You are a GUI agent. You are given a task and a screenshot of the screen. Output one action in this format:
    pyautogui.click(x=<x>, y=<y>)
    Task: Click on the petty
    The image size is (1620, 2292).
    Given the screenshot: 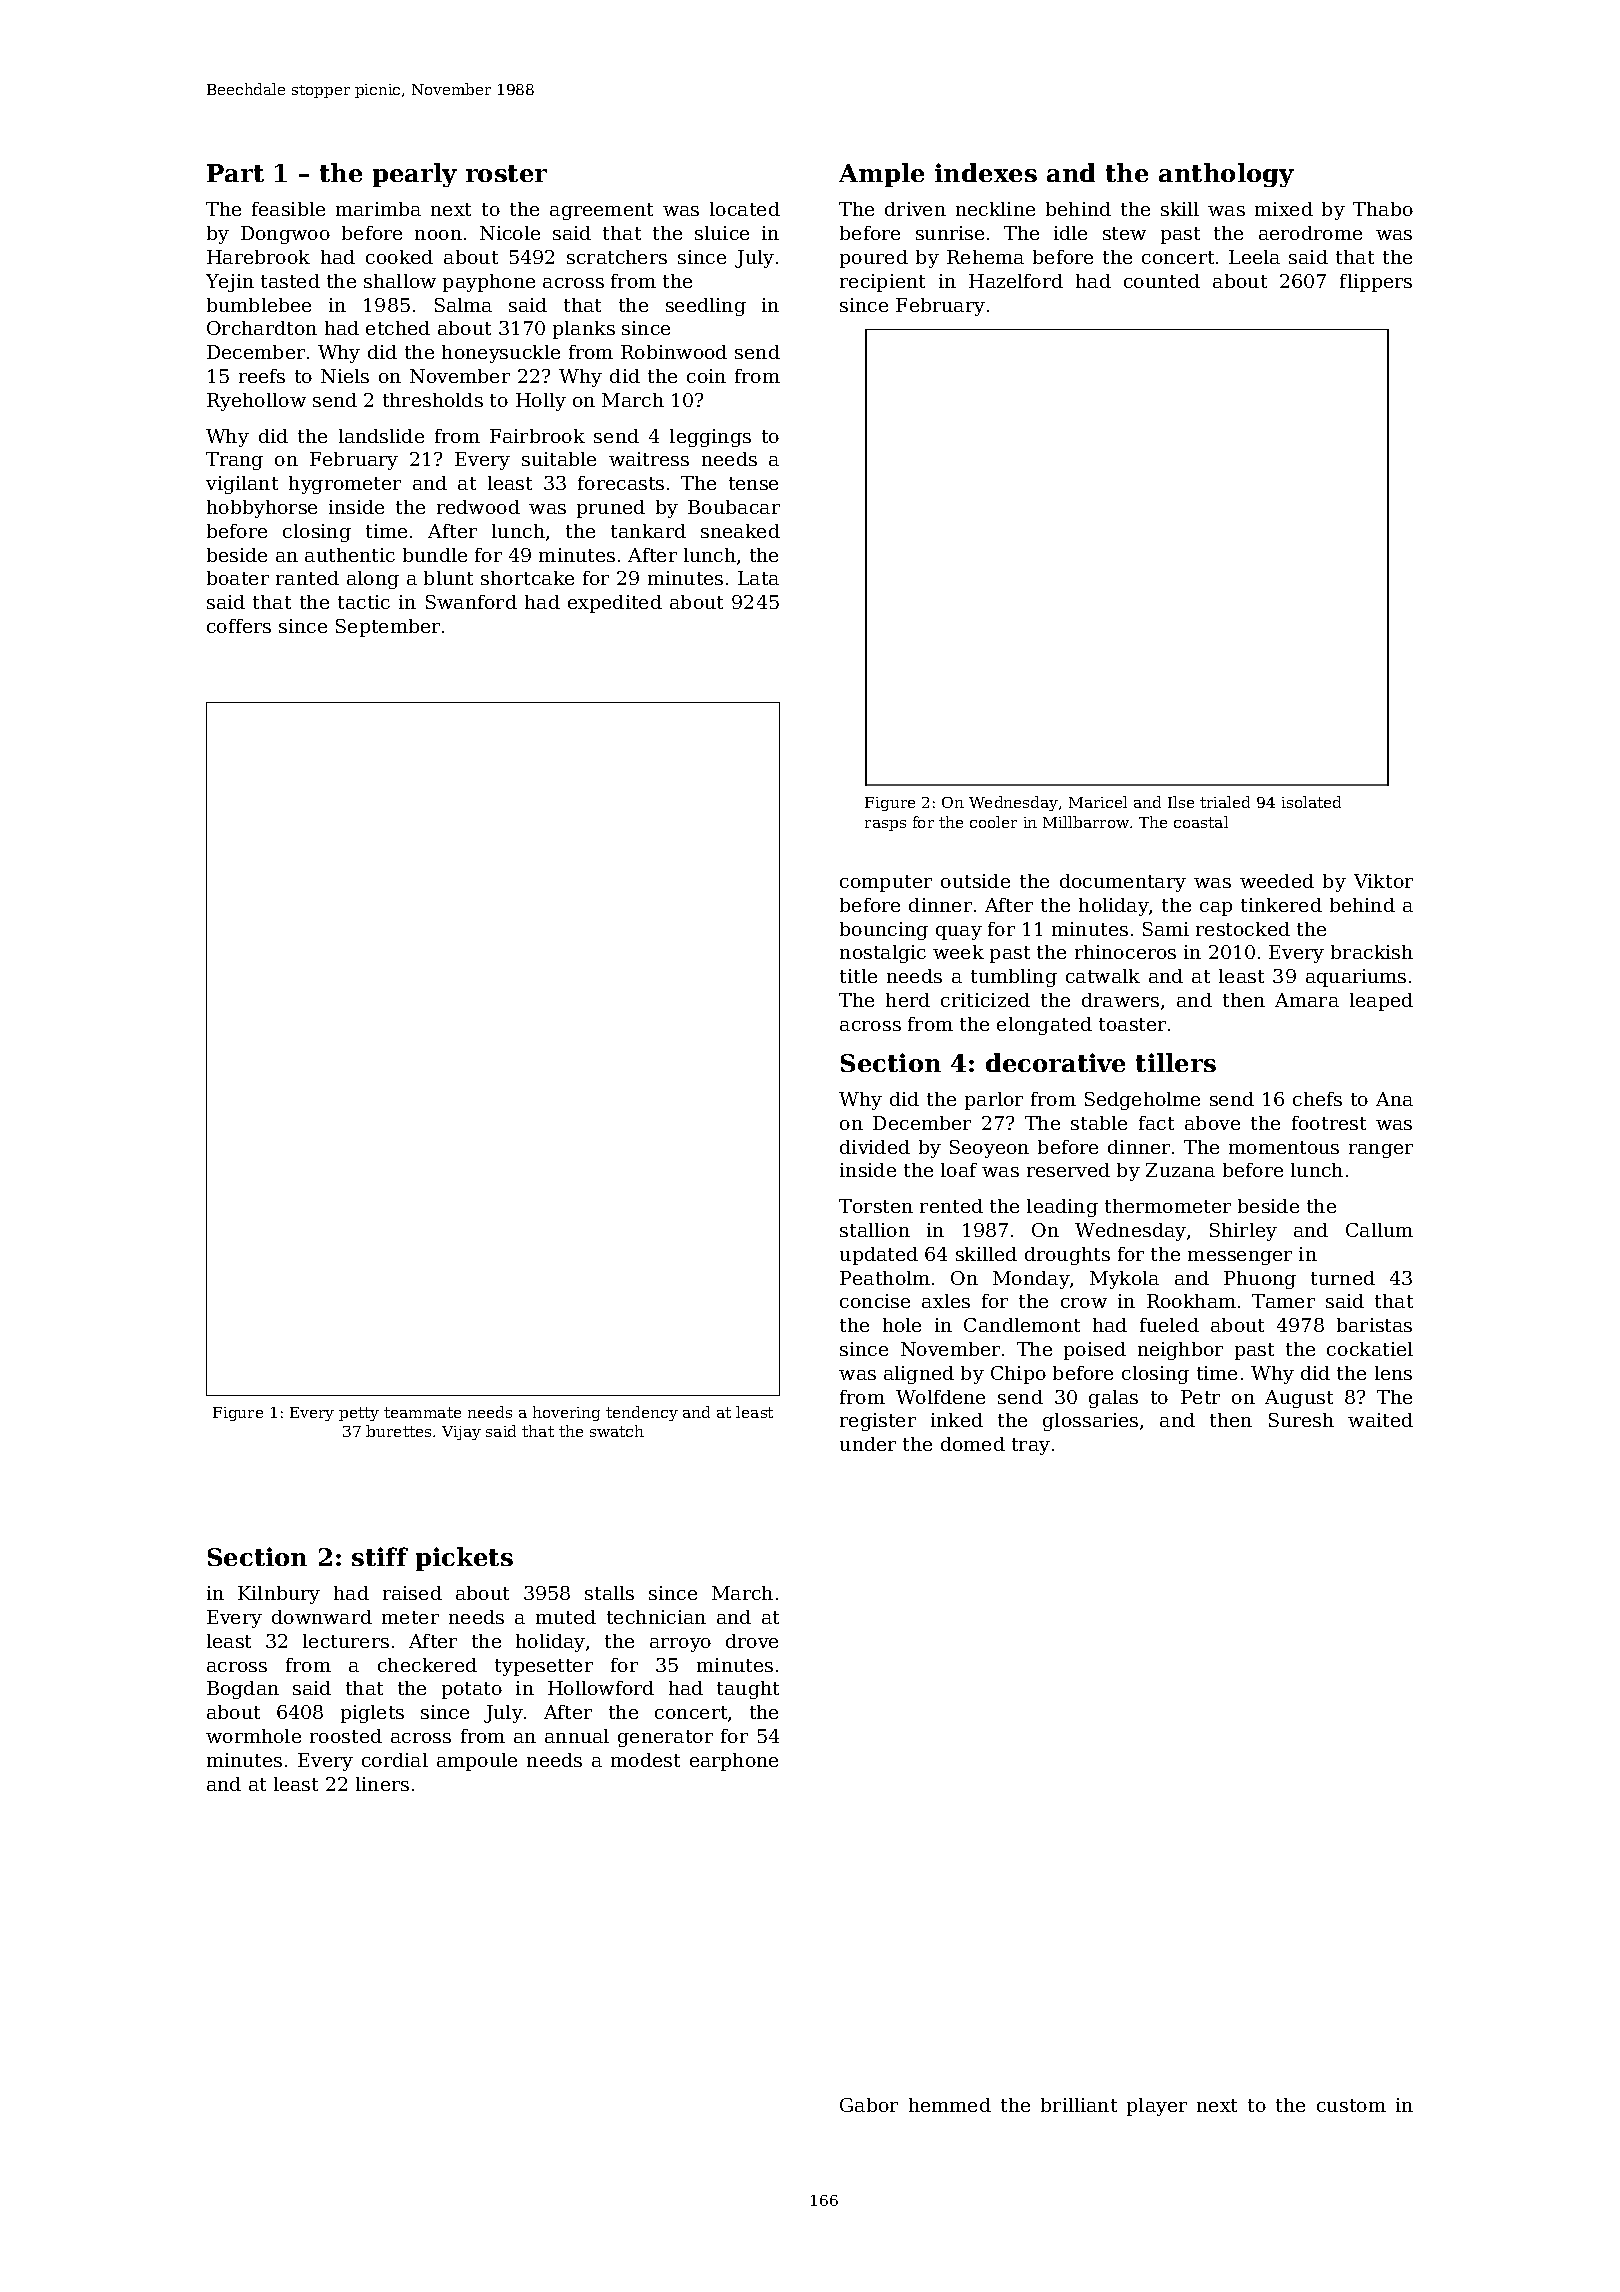 What is the action you would take?
    pyautogui.click(x=359, y=1414)
